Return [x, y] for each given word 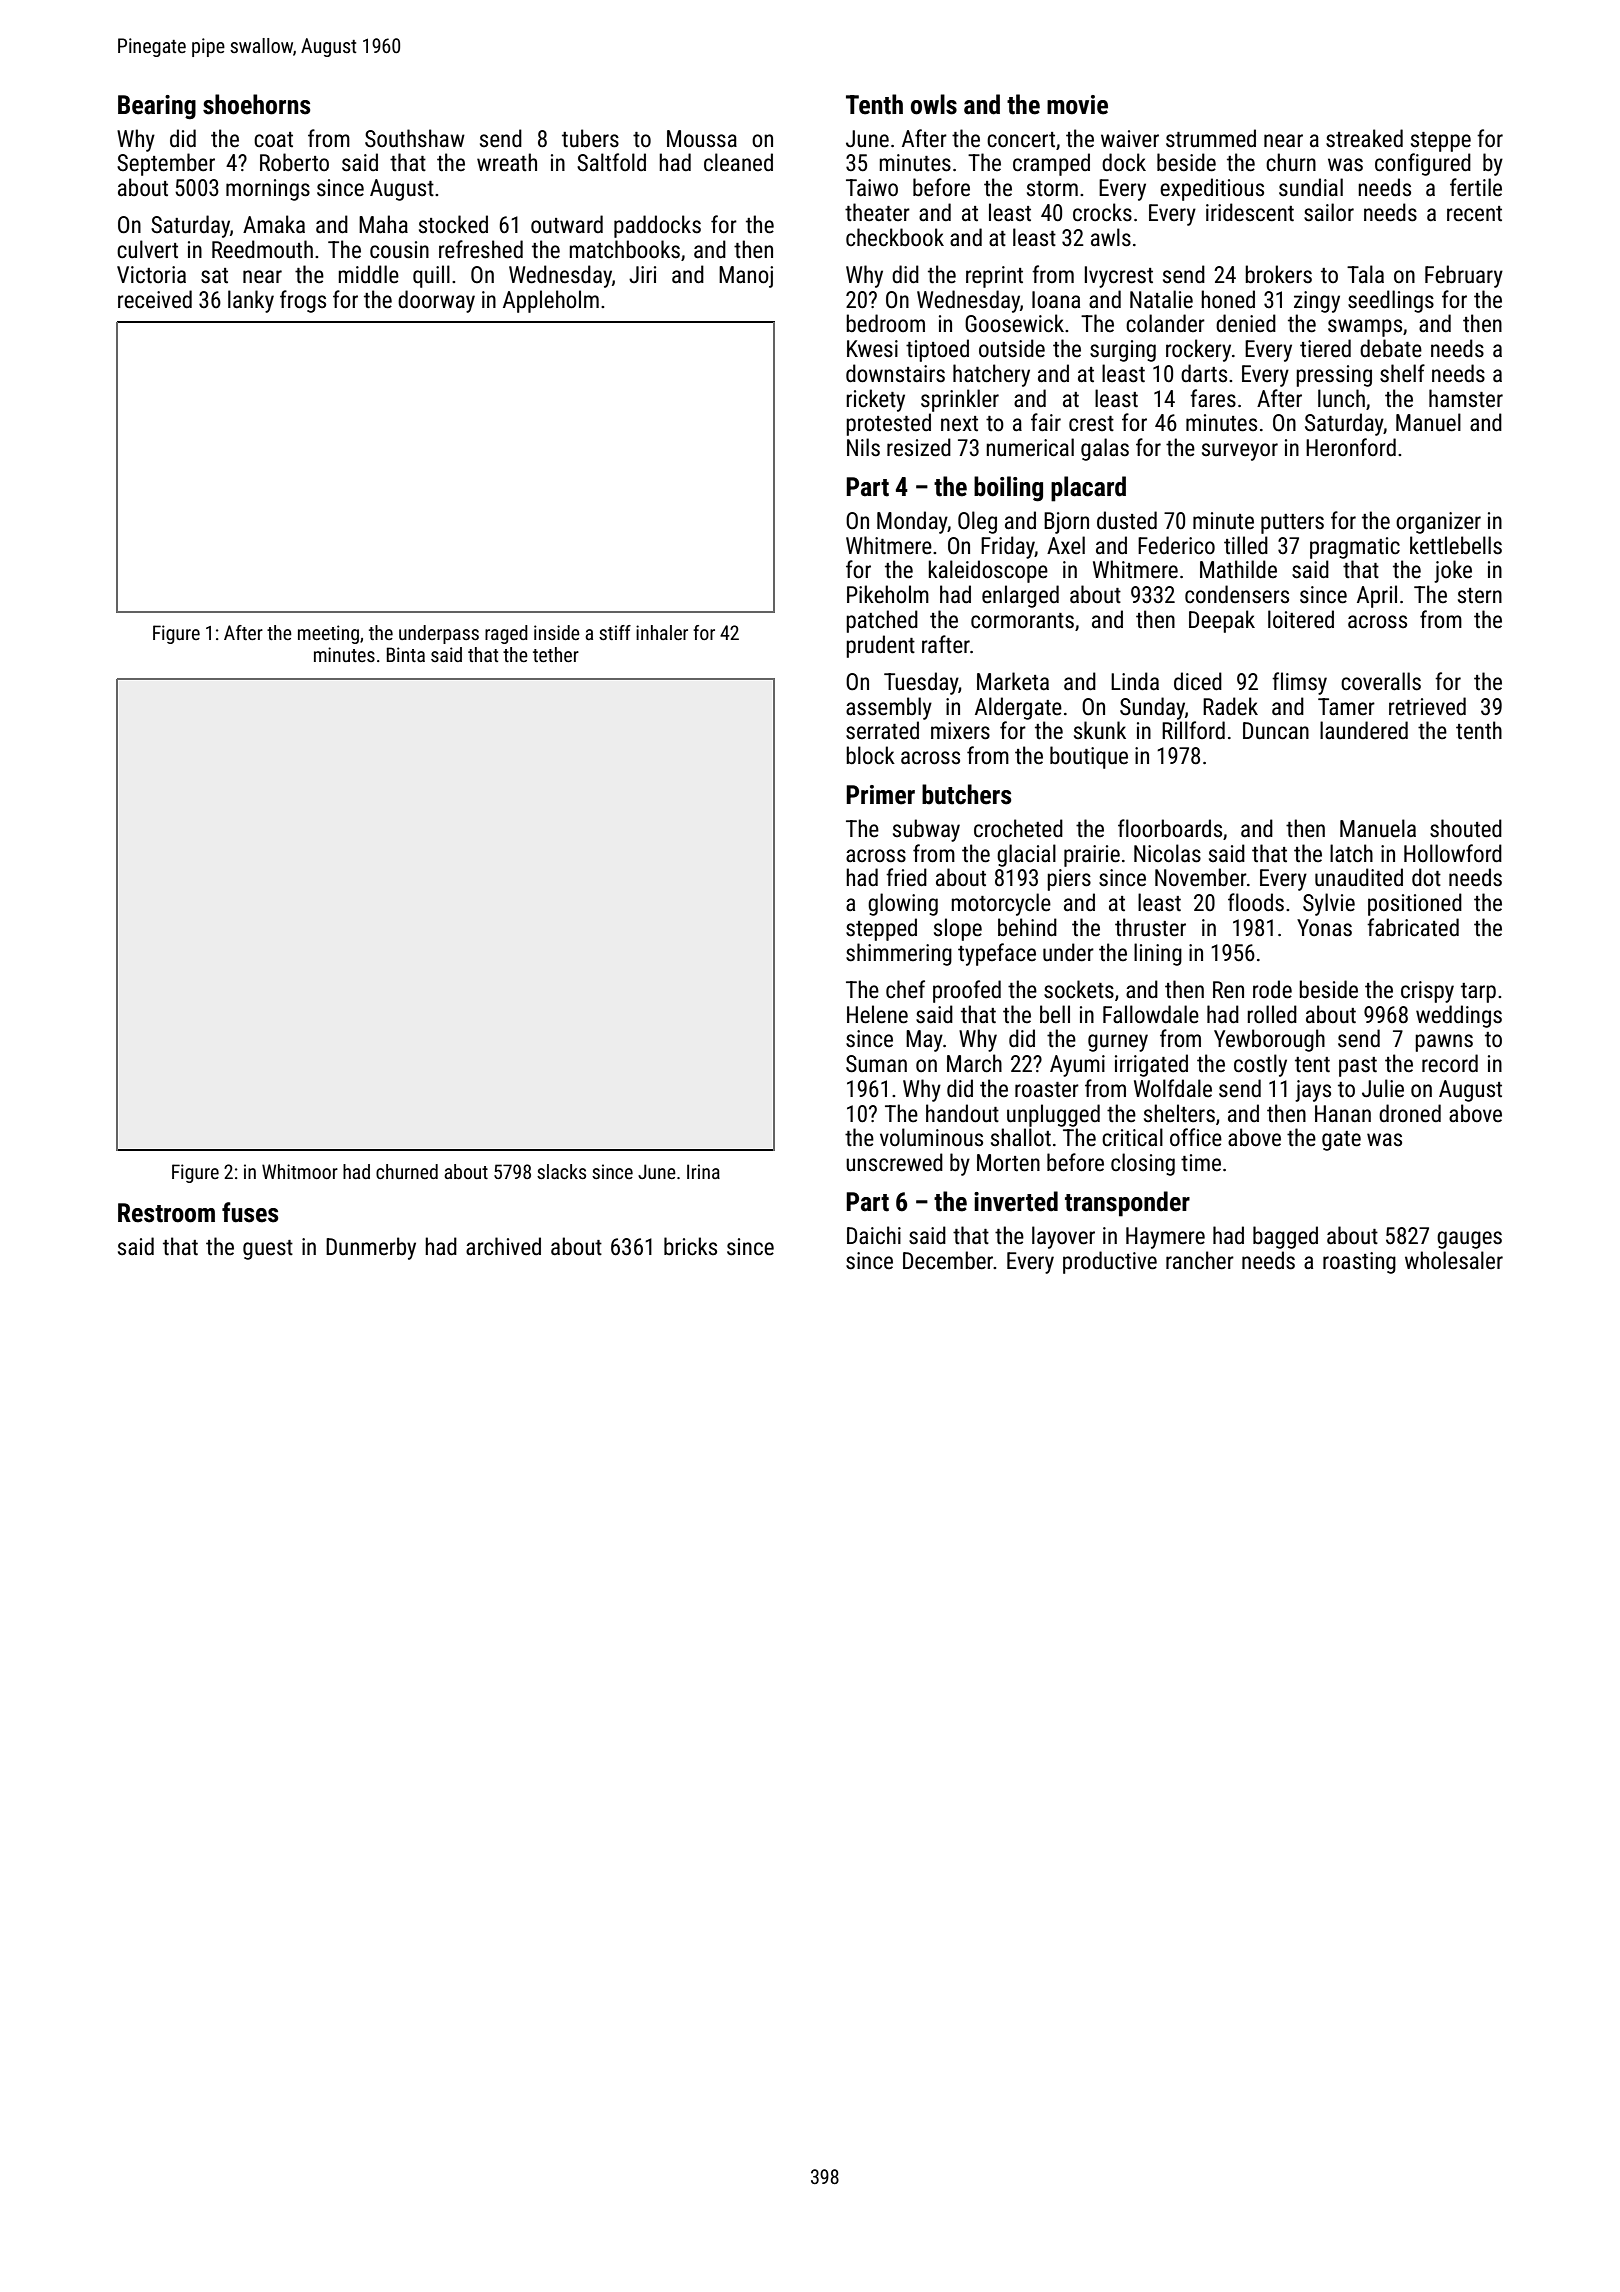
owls [934, 104]
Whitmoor [300, 1171]
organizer [1438, 523]
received [155, 299]
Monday [912, 522]
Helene [877, 1014]
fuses [250, 1212]
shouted [1466, 828]
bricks [690, 1246]
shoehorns [256, 104]
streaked [1364, 138]
